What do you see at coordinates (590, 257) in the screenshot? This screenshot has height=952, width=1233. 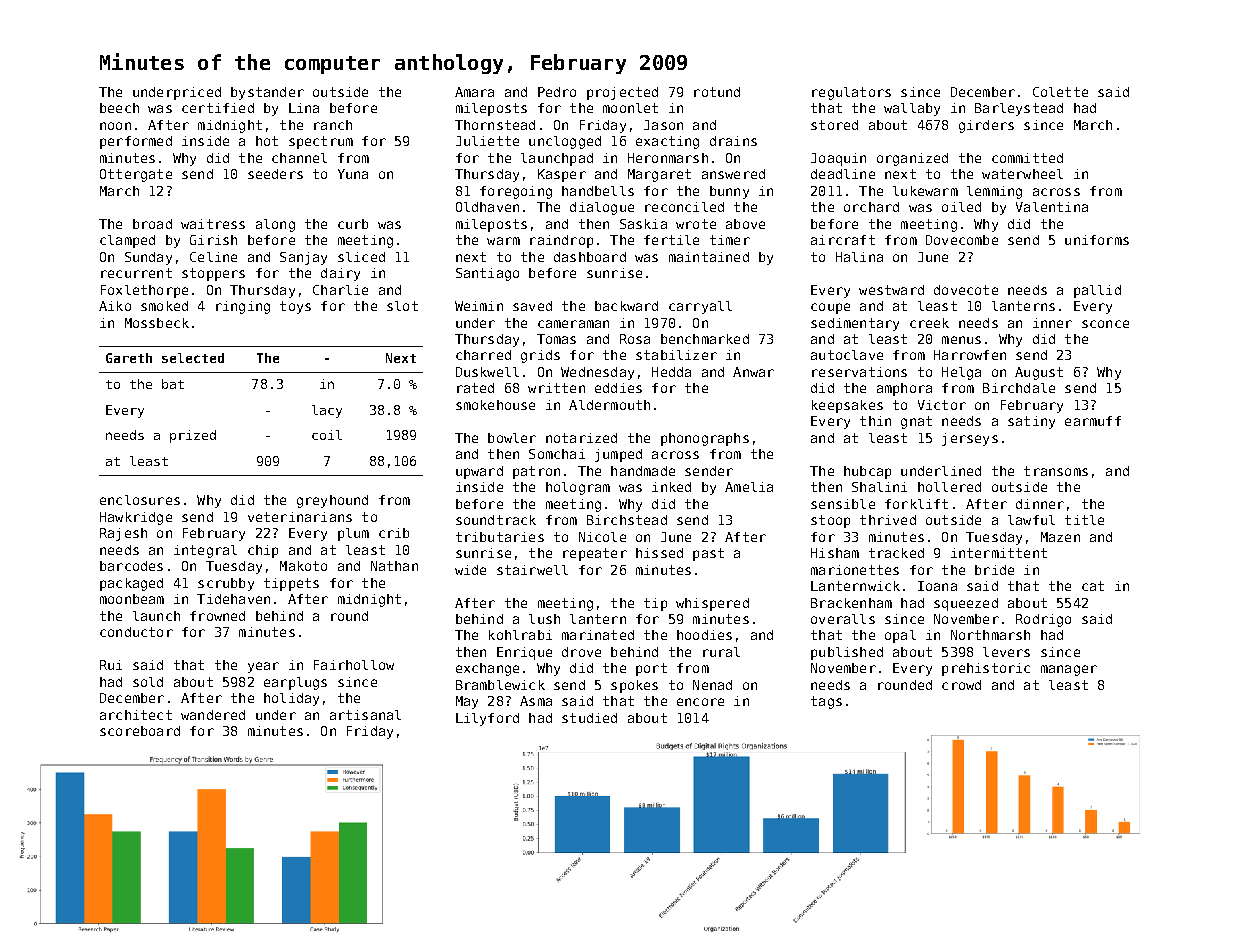 I see `dashboard` at bounding box center [590, 257].
